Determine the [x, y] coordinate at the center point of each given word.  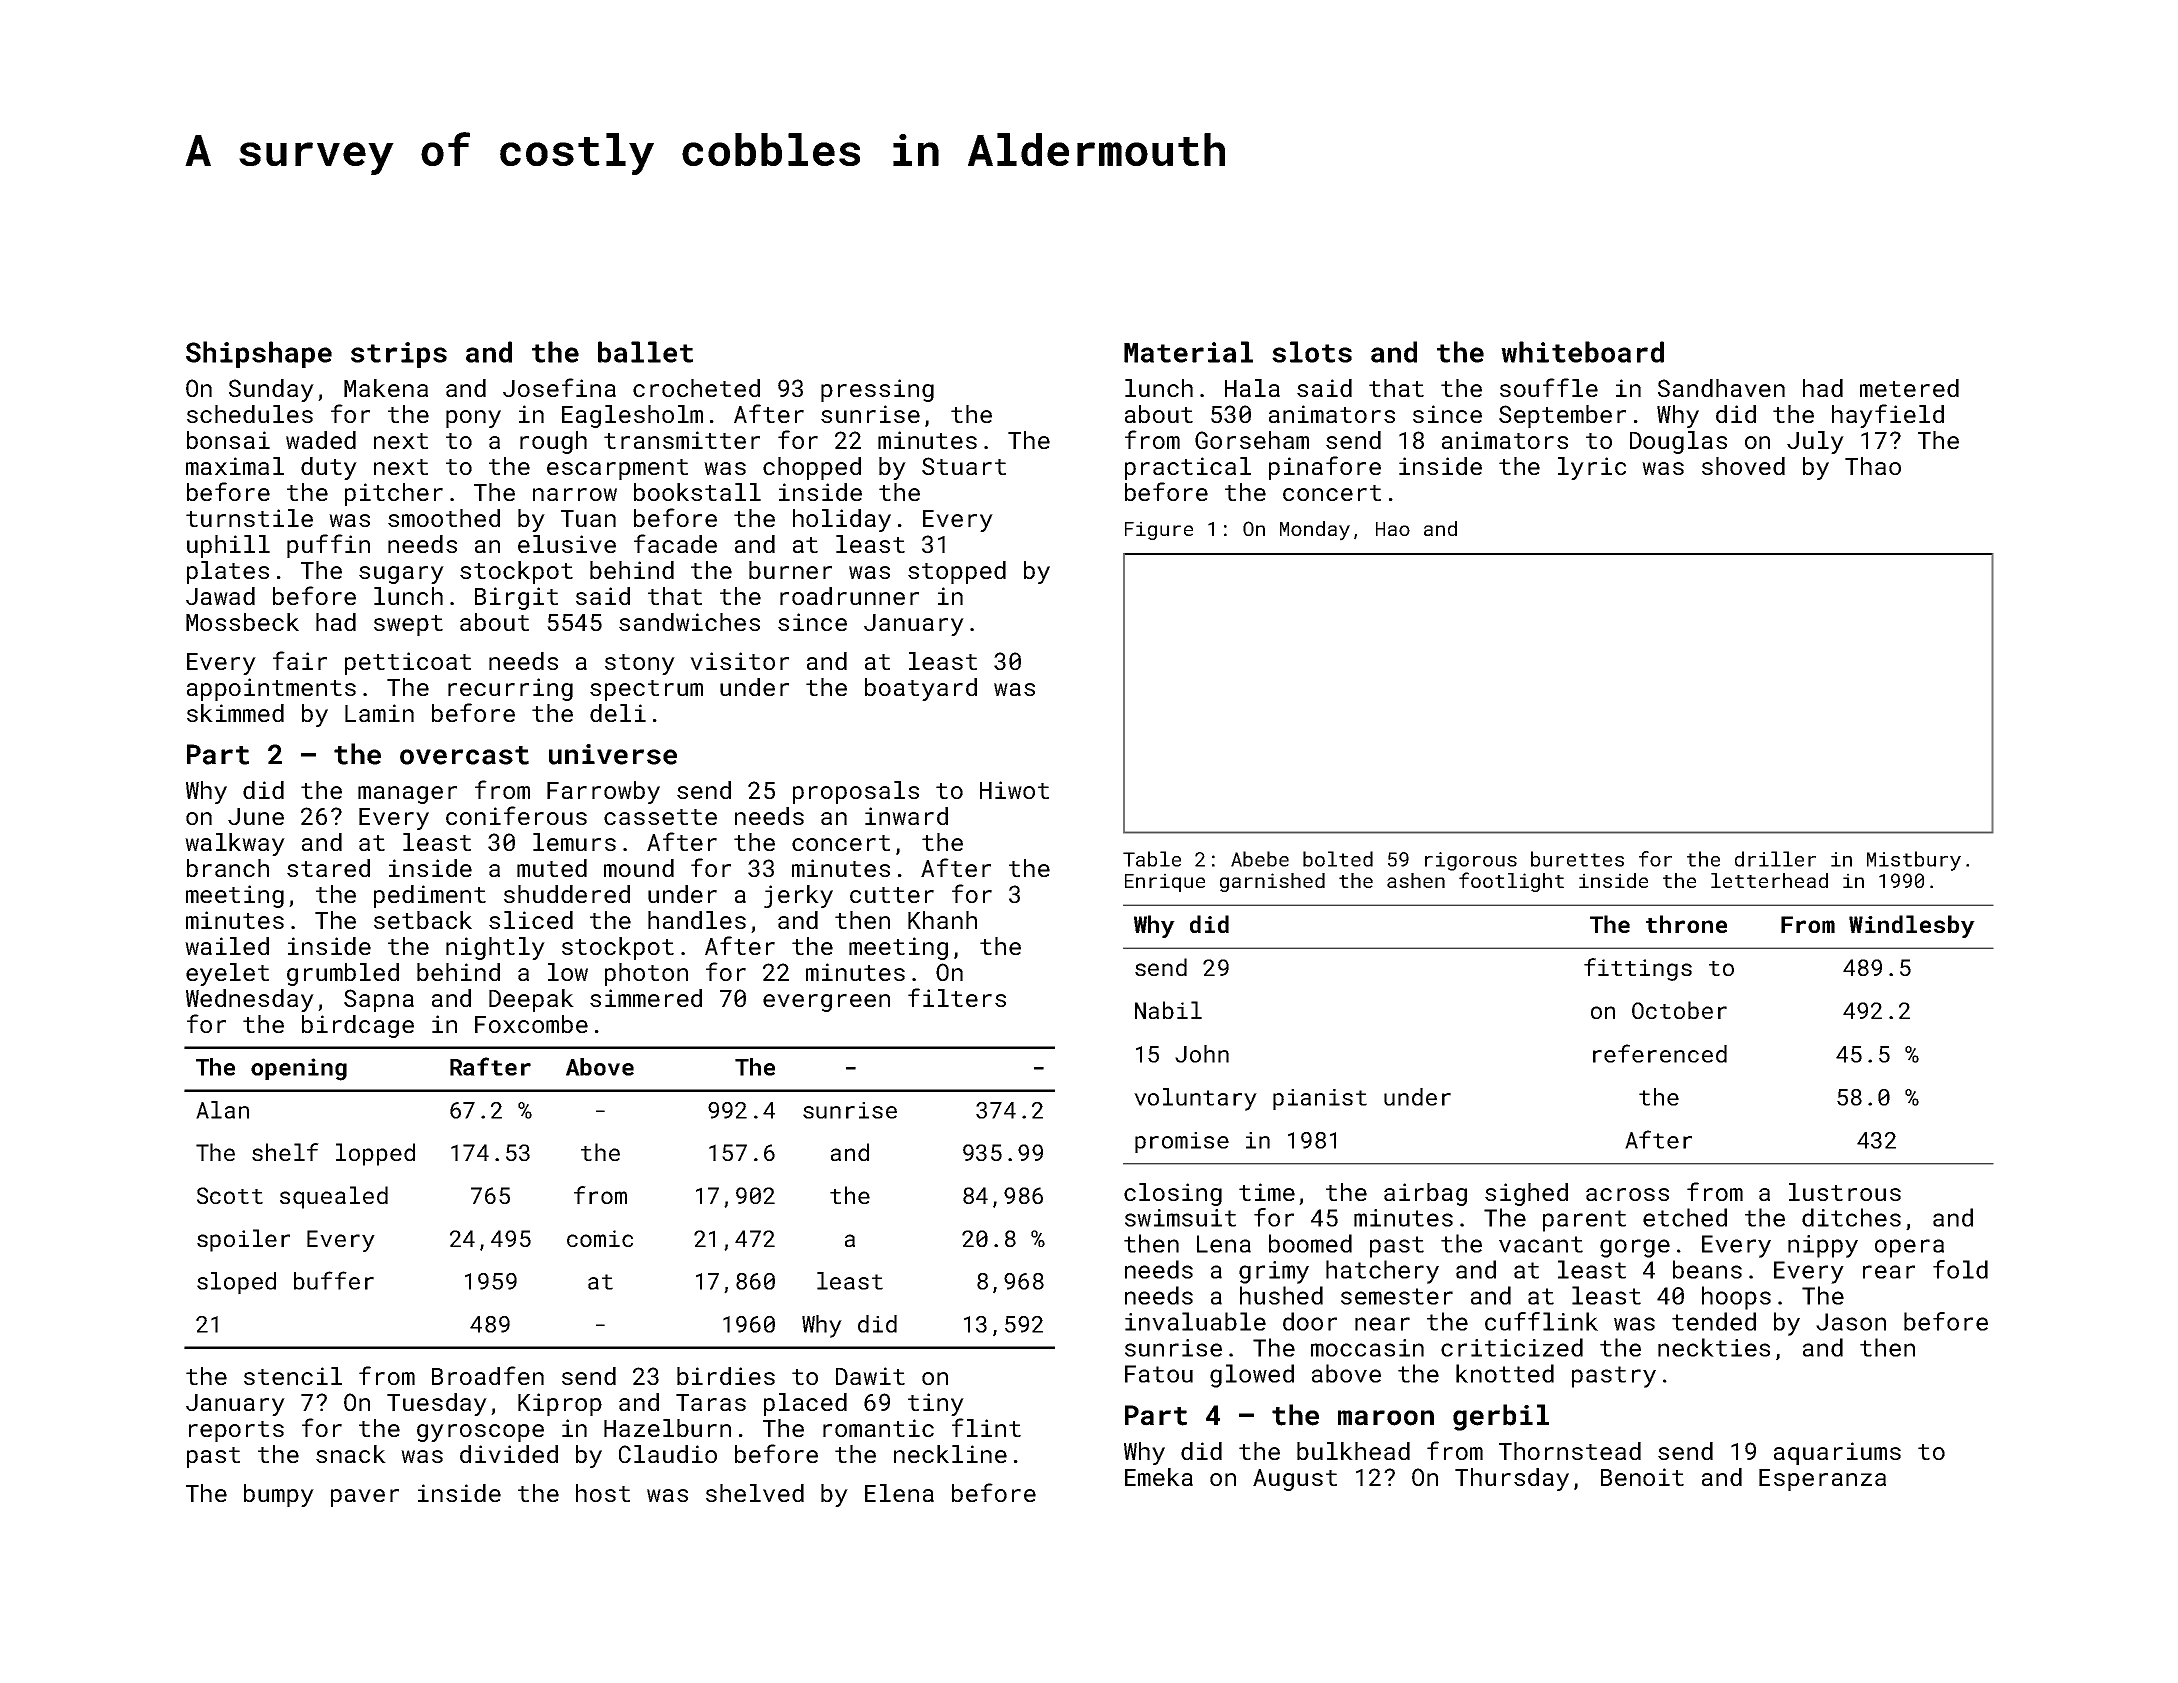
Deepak [531, 1000]
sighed [1526, 1194]
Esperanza [1822, 1480]
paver [365, 1498]
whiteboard [1582, 352]
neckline [950, 1454]
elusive [567, 544]
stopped [957, 572]
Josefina [559, 387]
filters [957, 997]
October [1679, 1010]
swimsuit [1180, 1218]
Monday [1315, 531]
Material [1188, 352]
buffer [334, 1280]
